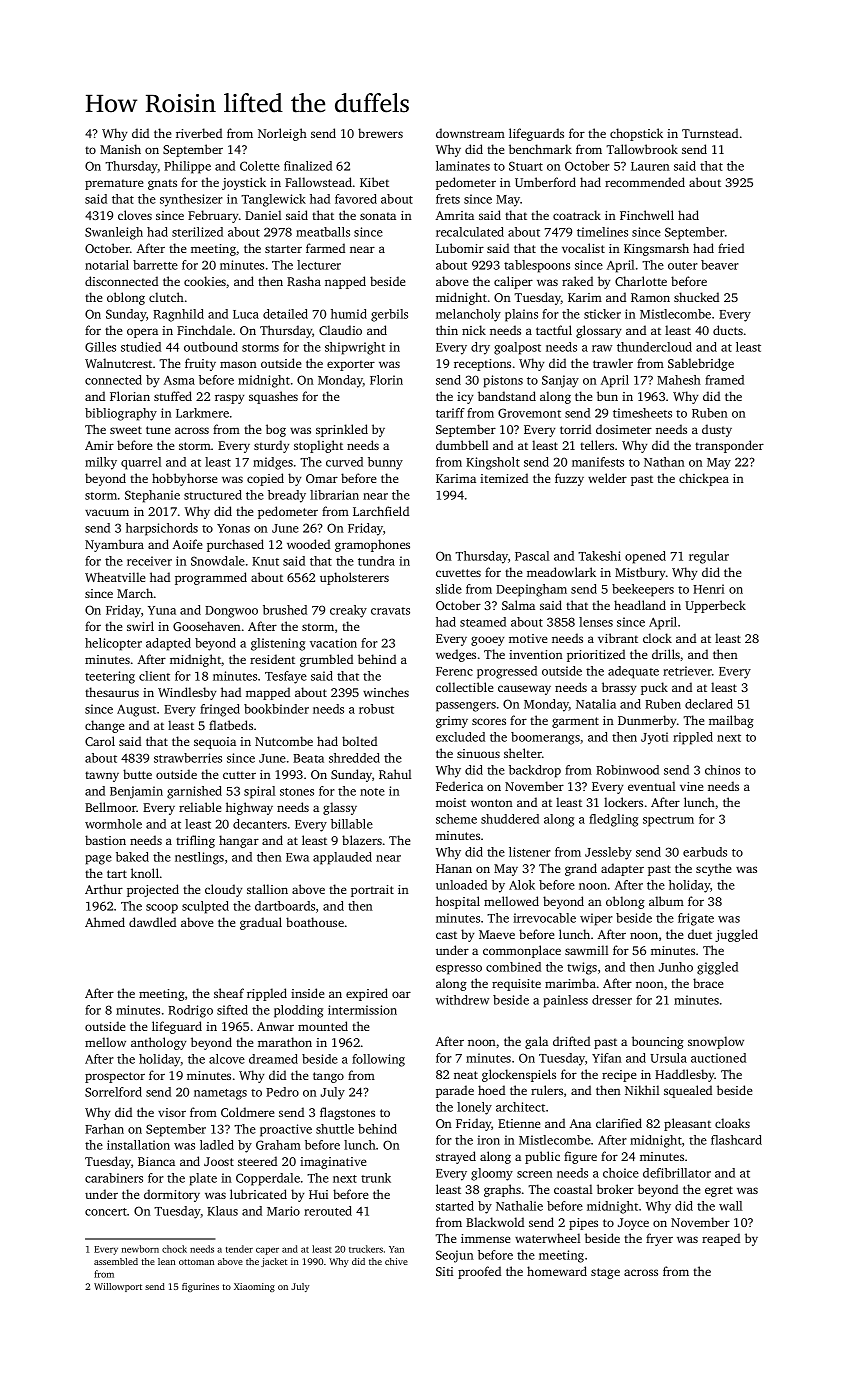  Describe the element at coordinates (120, 149) in the page. I see `Manish` at that location.
